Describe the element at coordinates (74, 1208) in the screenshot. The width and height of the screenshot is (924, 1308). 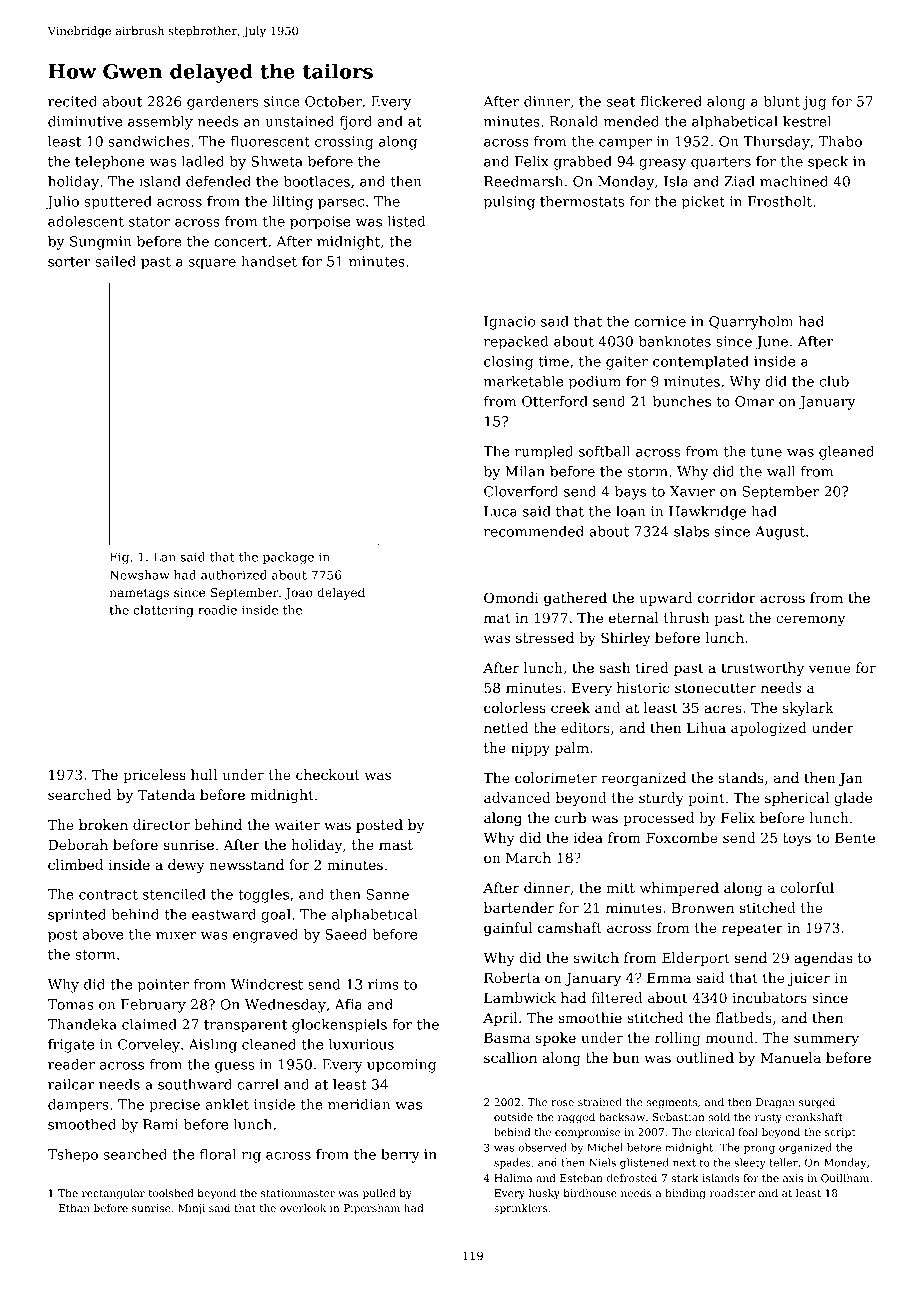
I see `Ethan` at that location.
